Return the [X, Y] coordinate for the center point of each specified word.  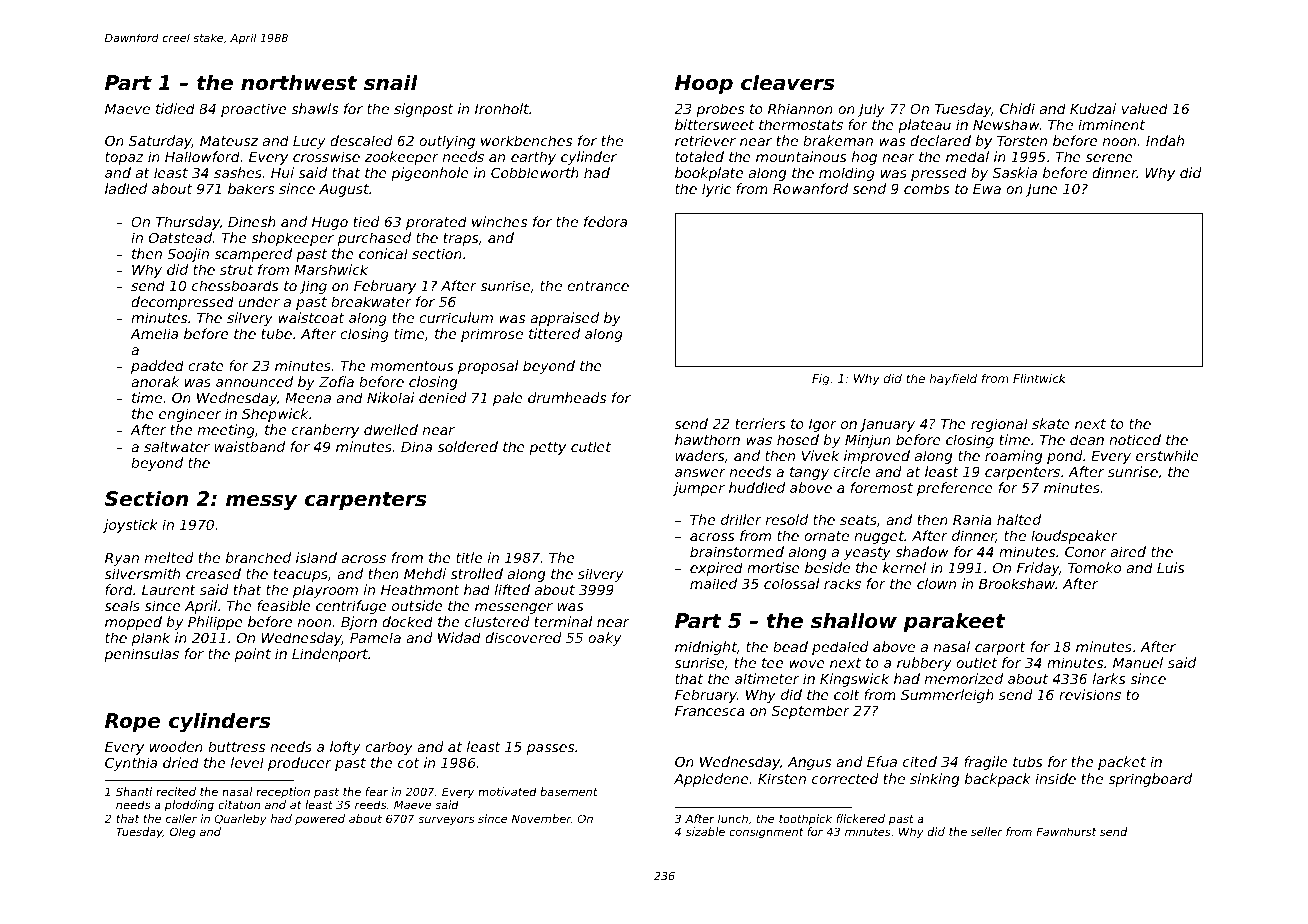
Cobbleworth [535, 172]
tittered [554, 333]
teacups [301, 575]
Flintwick [1039, 378]
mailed [713, 583]
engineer [190, 415]
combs [926, 188]
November [541, 818]
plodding [189, 806]
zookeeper [402, 158]
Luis [1170, 567]
